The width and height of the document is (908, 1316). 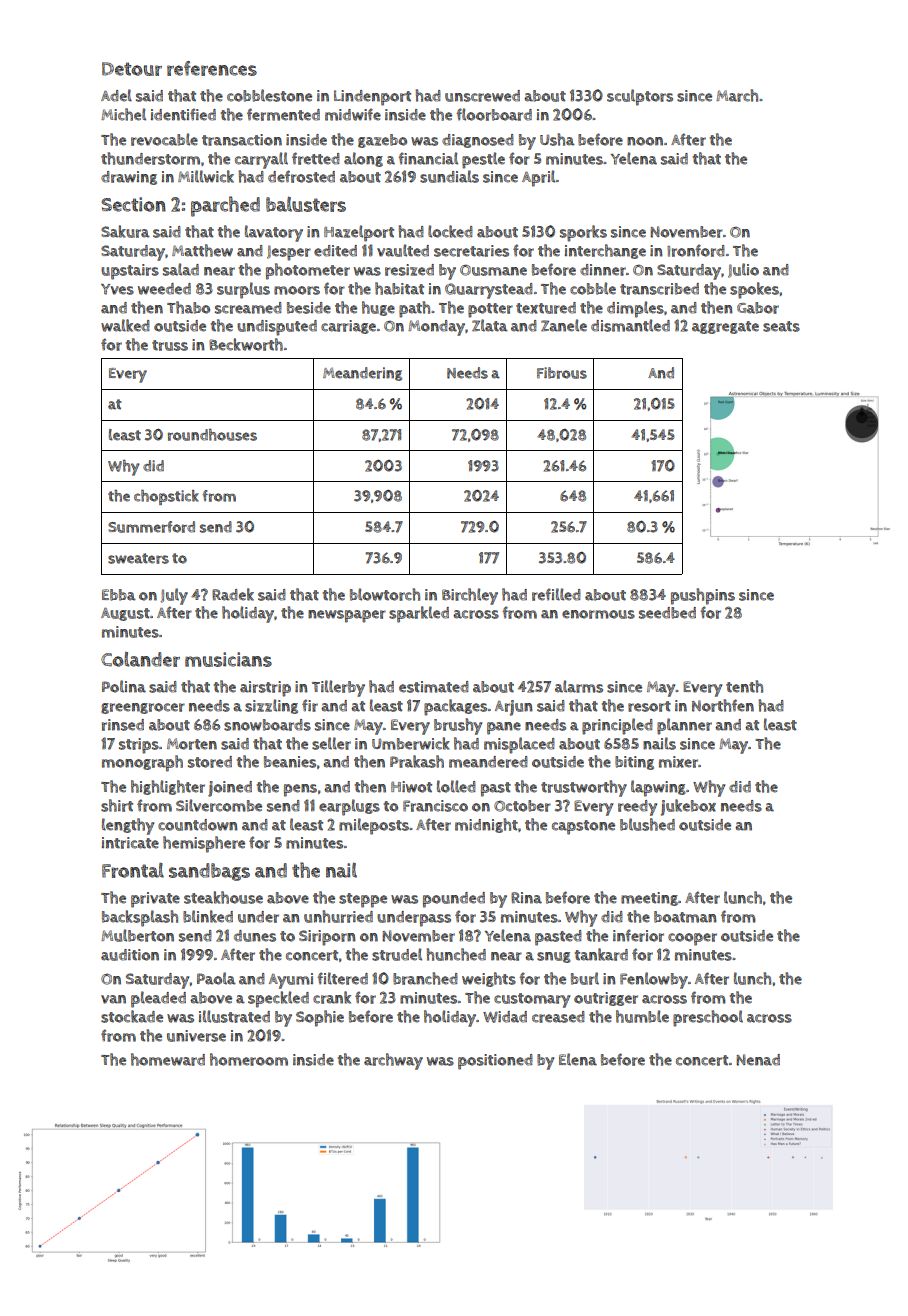 What do you see at coordinates (526, 898) in the document?
I see `Rina` at bounding box center [526, 898].
